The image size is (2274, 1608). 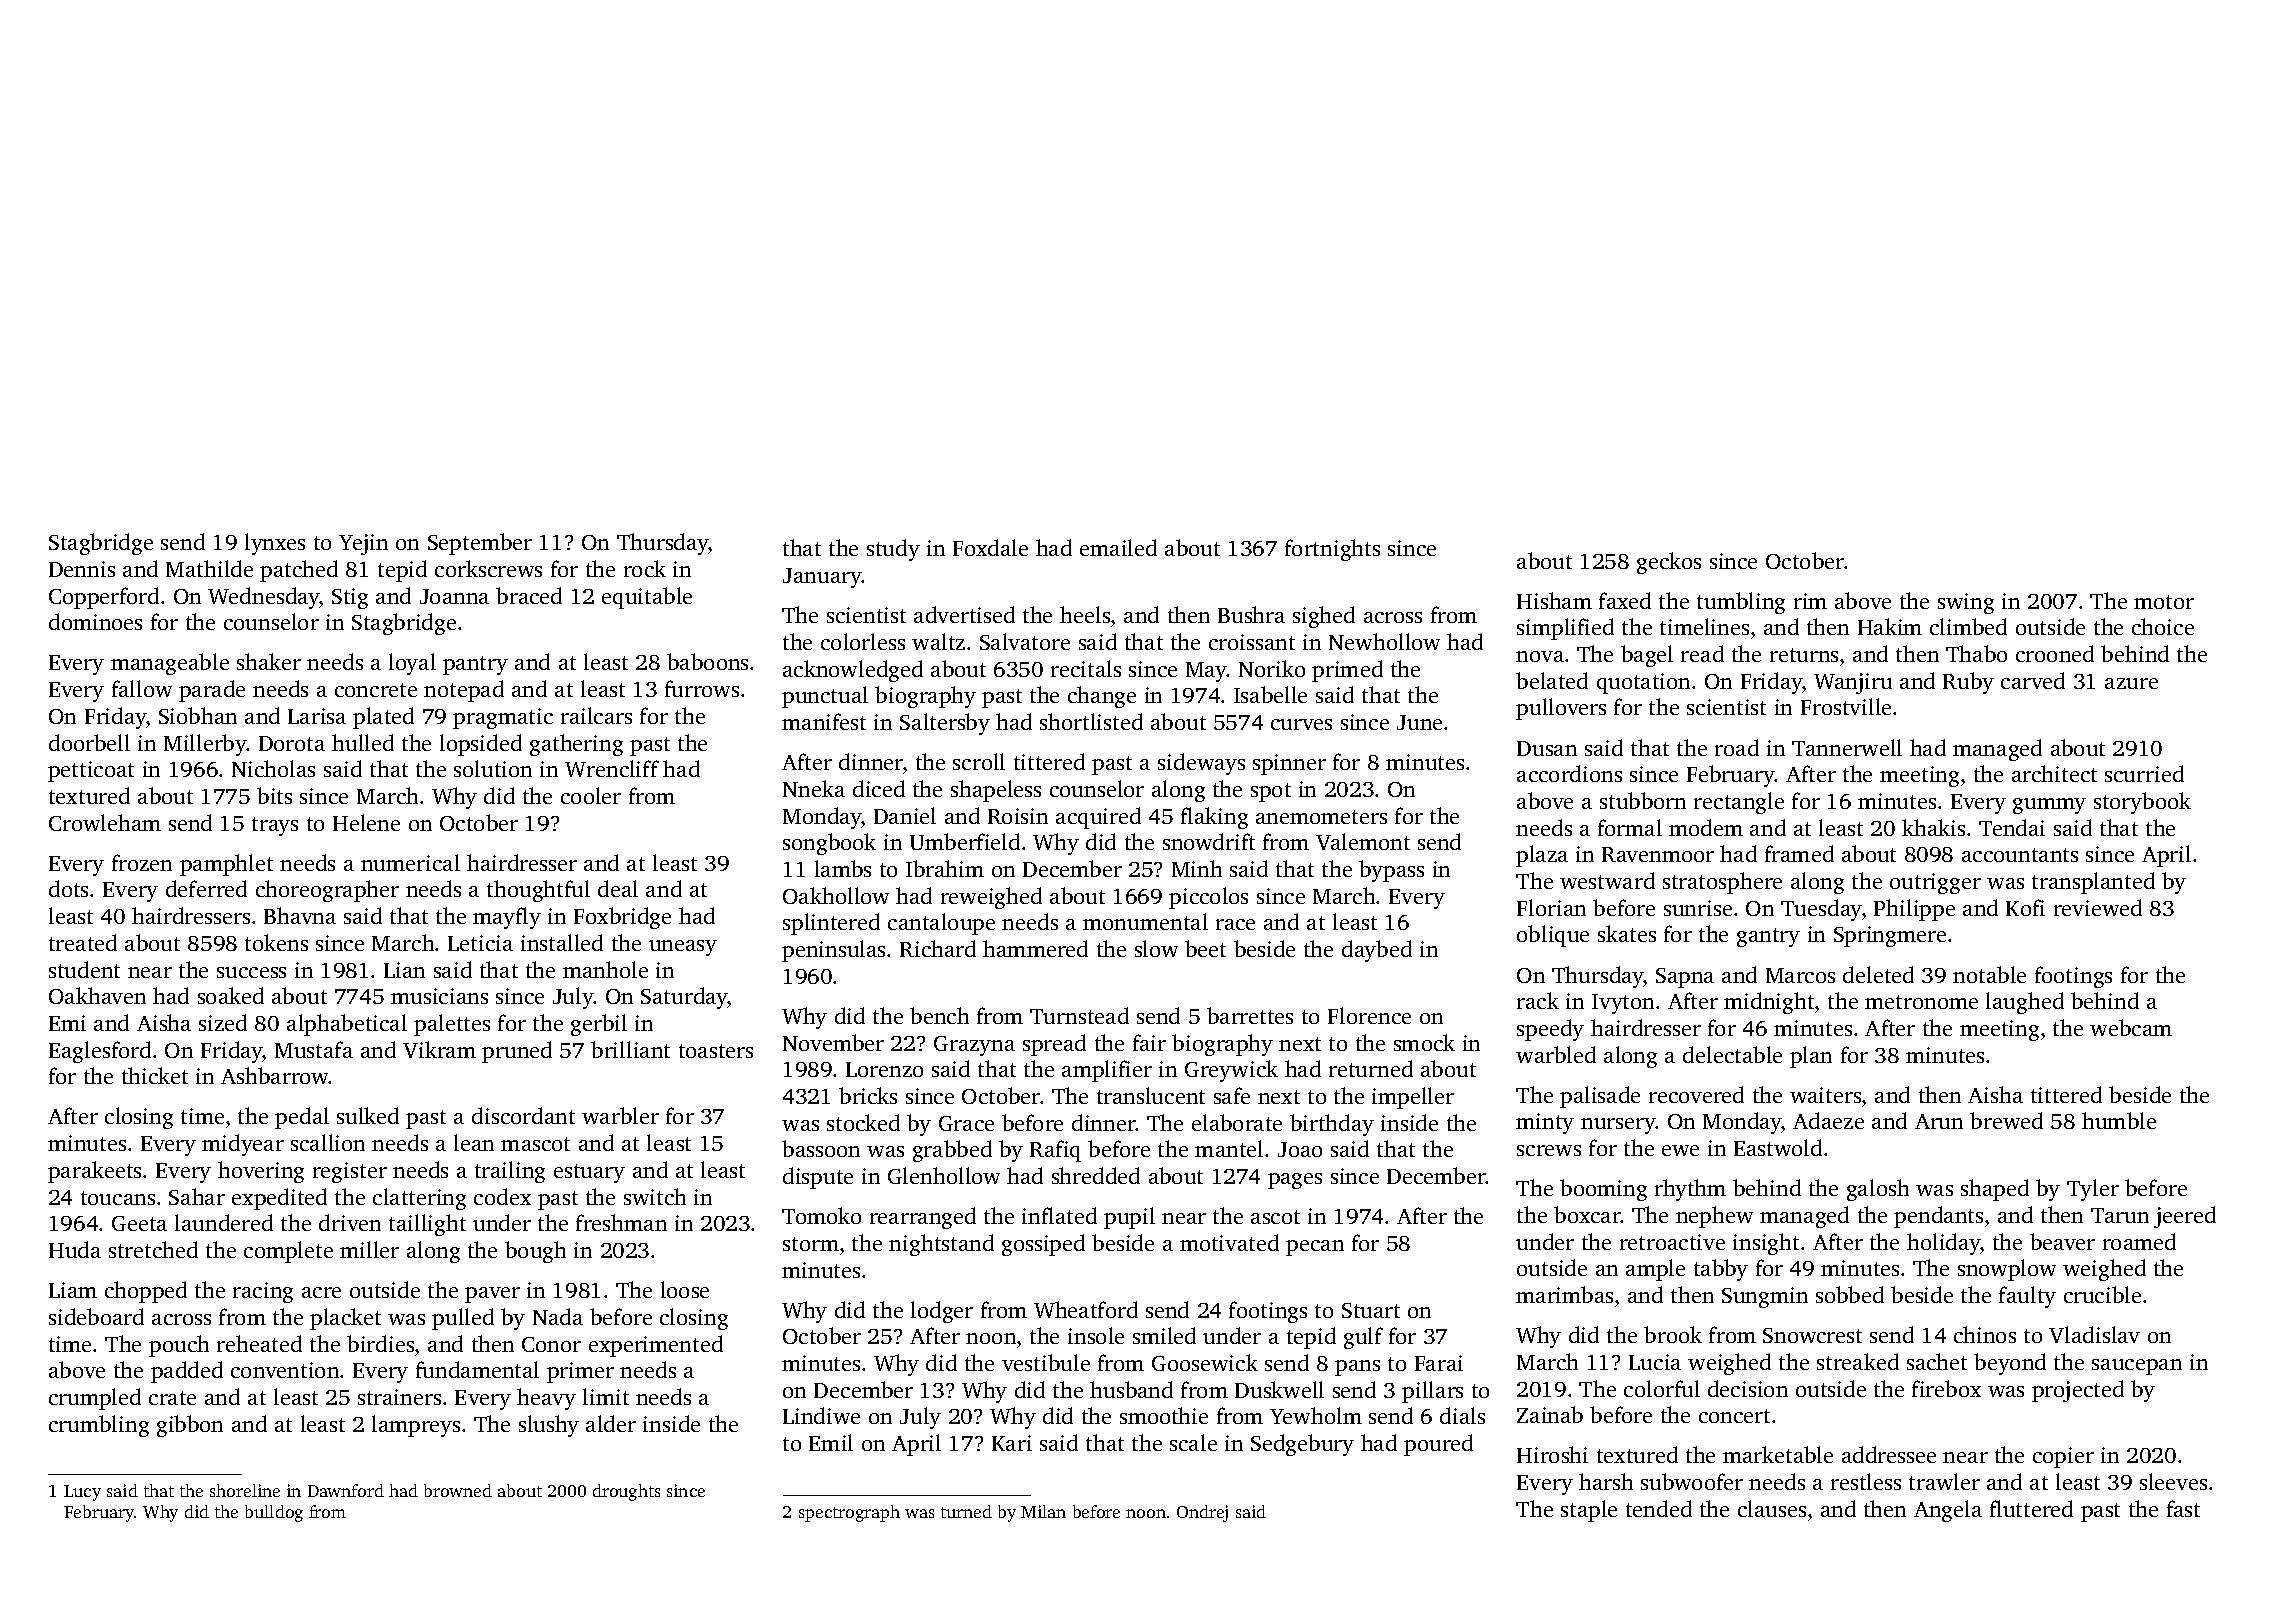 I want to click on motor, so click(x=2164, y=602).
